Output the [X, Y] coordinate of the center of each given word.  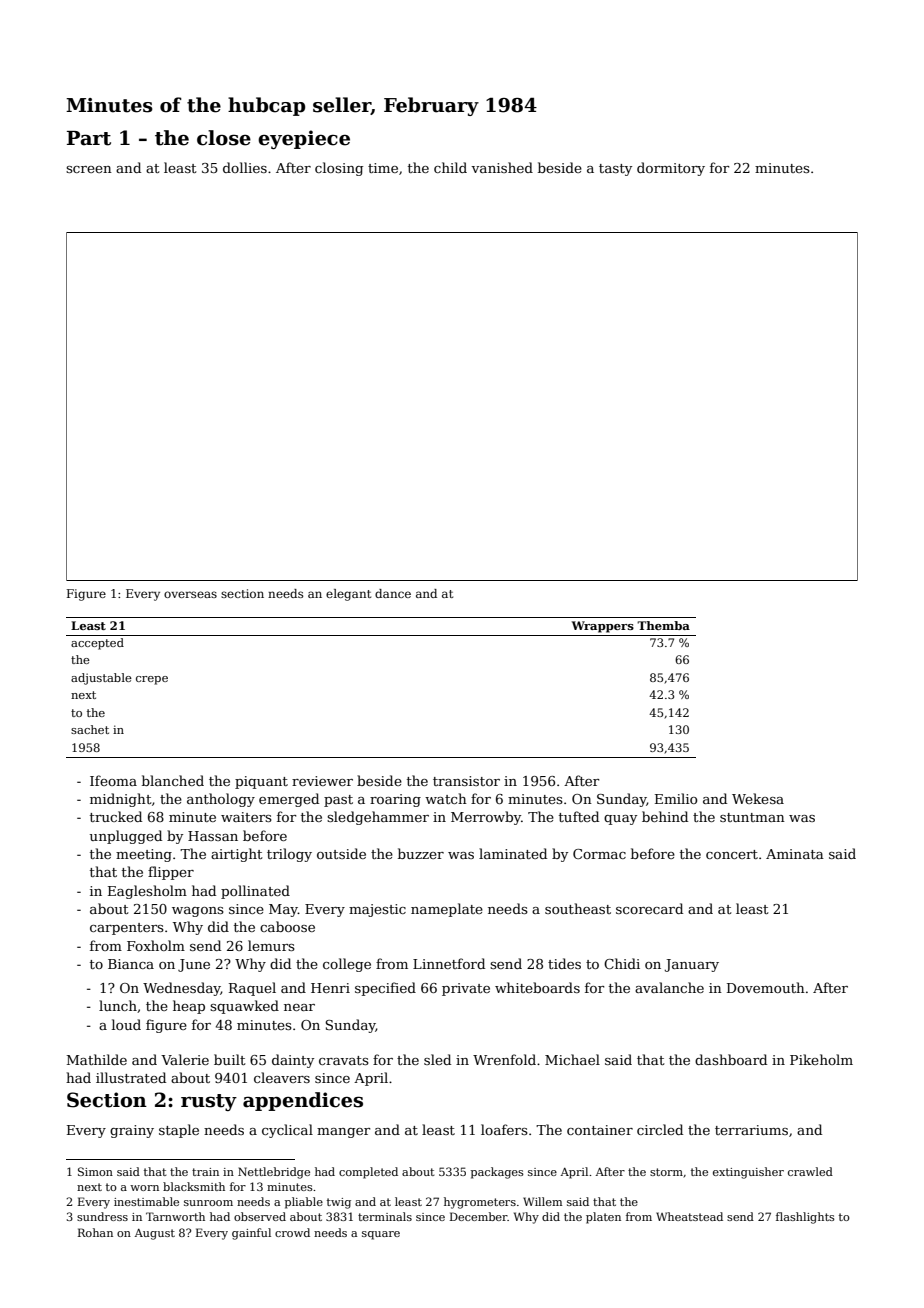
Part [89, 138]
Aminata [795, 854]
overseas [190, 594]
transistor [466, 781]
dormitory [671, 169]
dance [393, 593]
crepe [152, 680]
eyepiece [304, 139]
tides [564, 963]
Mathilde [97, 1059]
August [155, 1234]
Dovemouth [766, 987]
